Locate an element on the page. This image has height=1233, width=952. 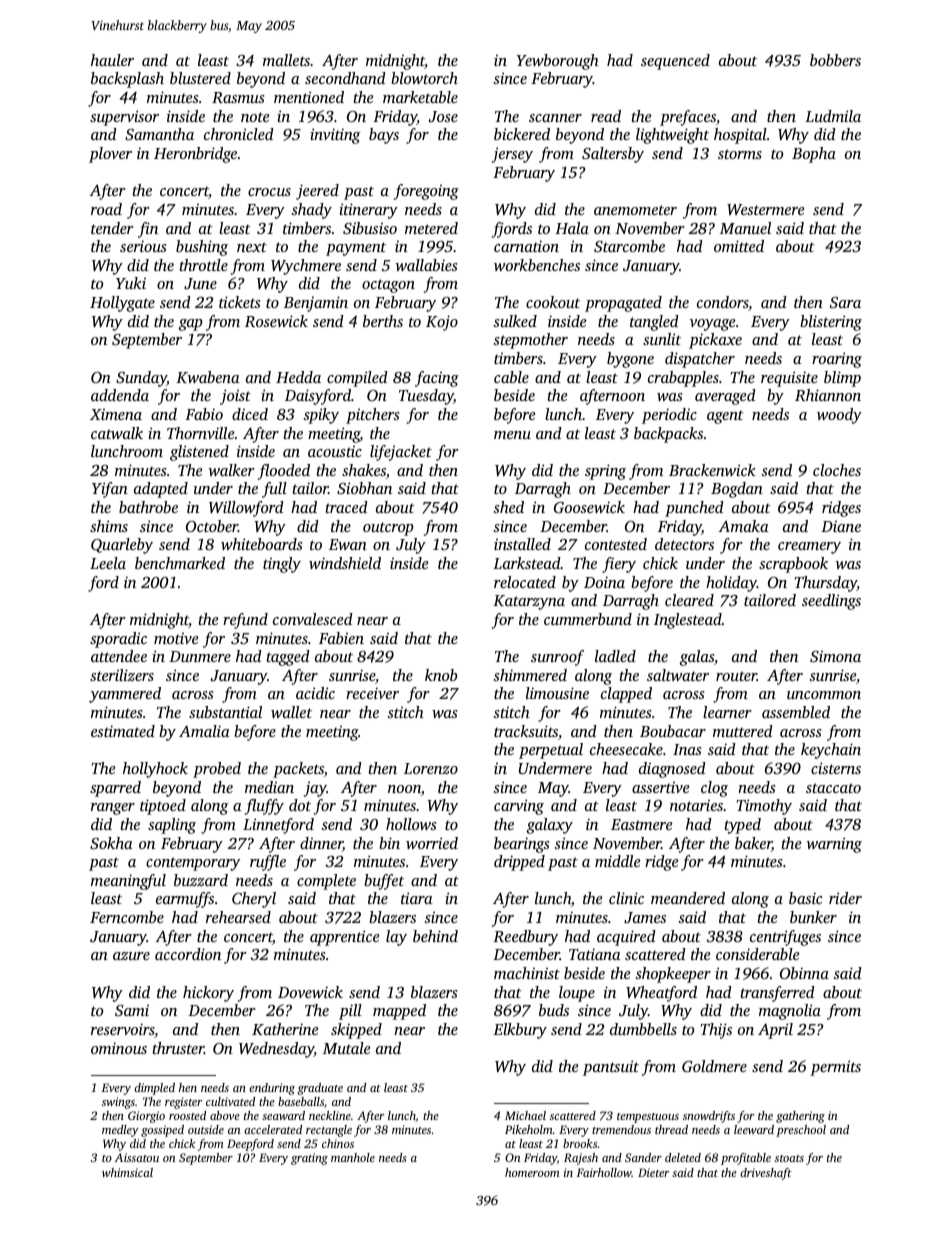
azure is located at coordinates (131, 956).
